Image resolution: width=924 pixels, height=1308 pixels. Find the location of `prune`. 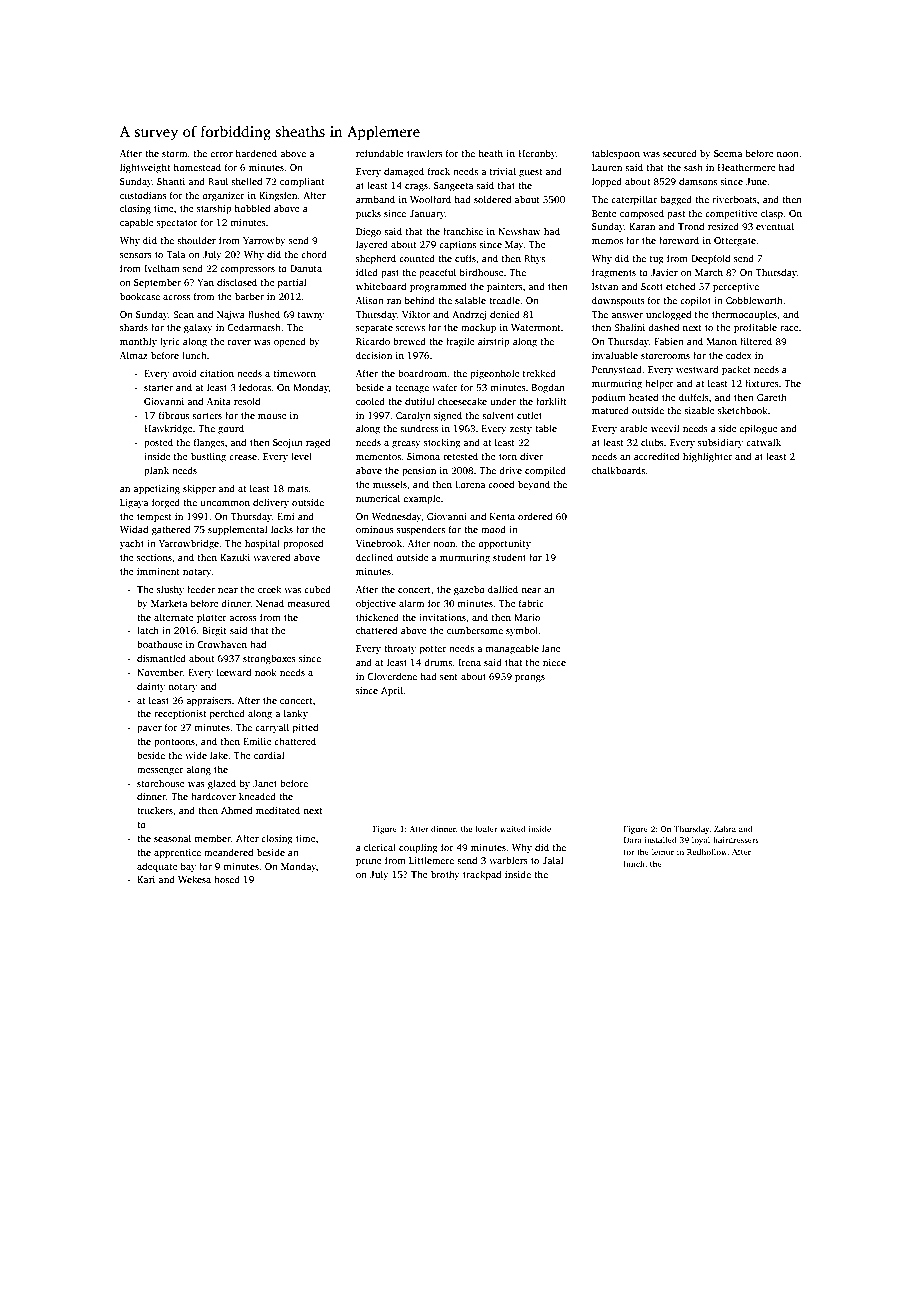

prune is located at coordinates (369, 862).
